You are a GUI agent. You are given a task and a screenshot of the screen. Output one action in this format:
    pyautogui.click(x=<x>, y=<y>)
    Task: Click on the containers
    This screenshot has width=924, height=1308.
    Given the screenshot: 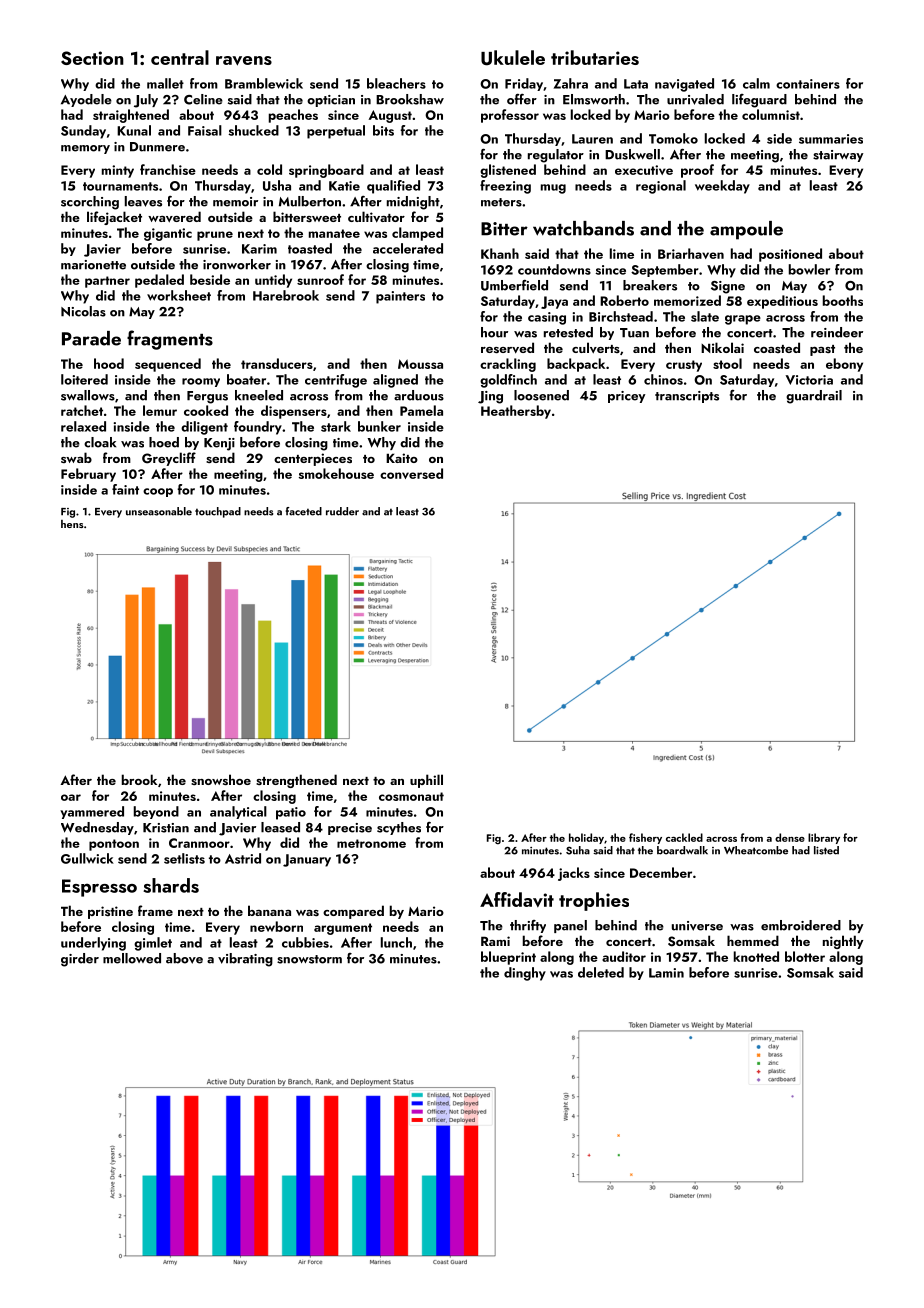 What is the action you would take?
    pyautogui.click(x=808, y=84)
